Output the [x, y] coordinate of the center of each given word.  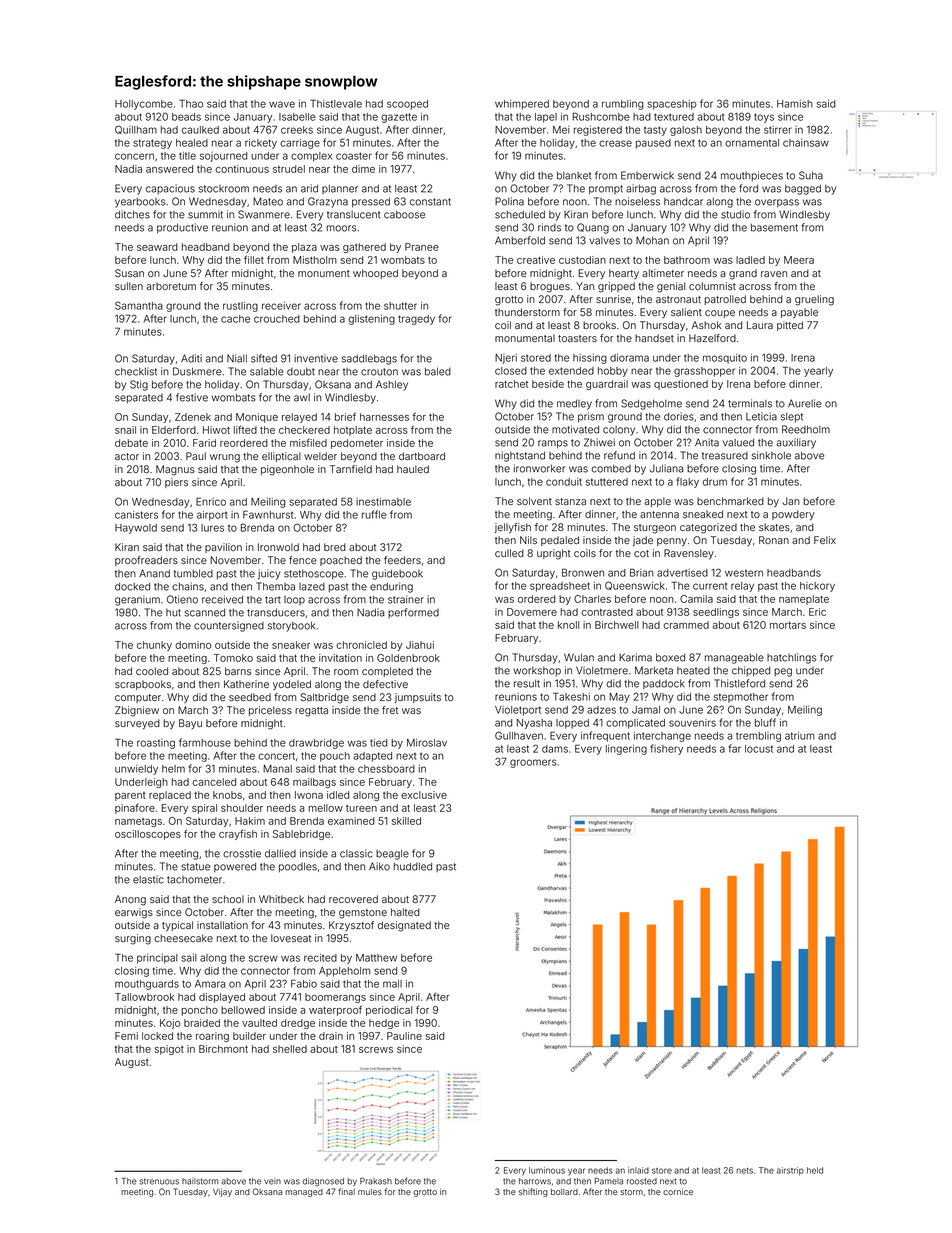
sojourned [223, 157]
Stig [139, 385]
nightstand [520, 456]
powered [235, 867]
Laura [760, 325]
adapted [372, 757]
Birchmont [223, 1049]
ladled [750, 260]
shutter [400, 306]
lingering [626, 750]
